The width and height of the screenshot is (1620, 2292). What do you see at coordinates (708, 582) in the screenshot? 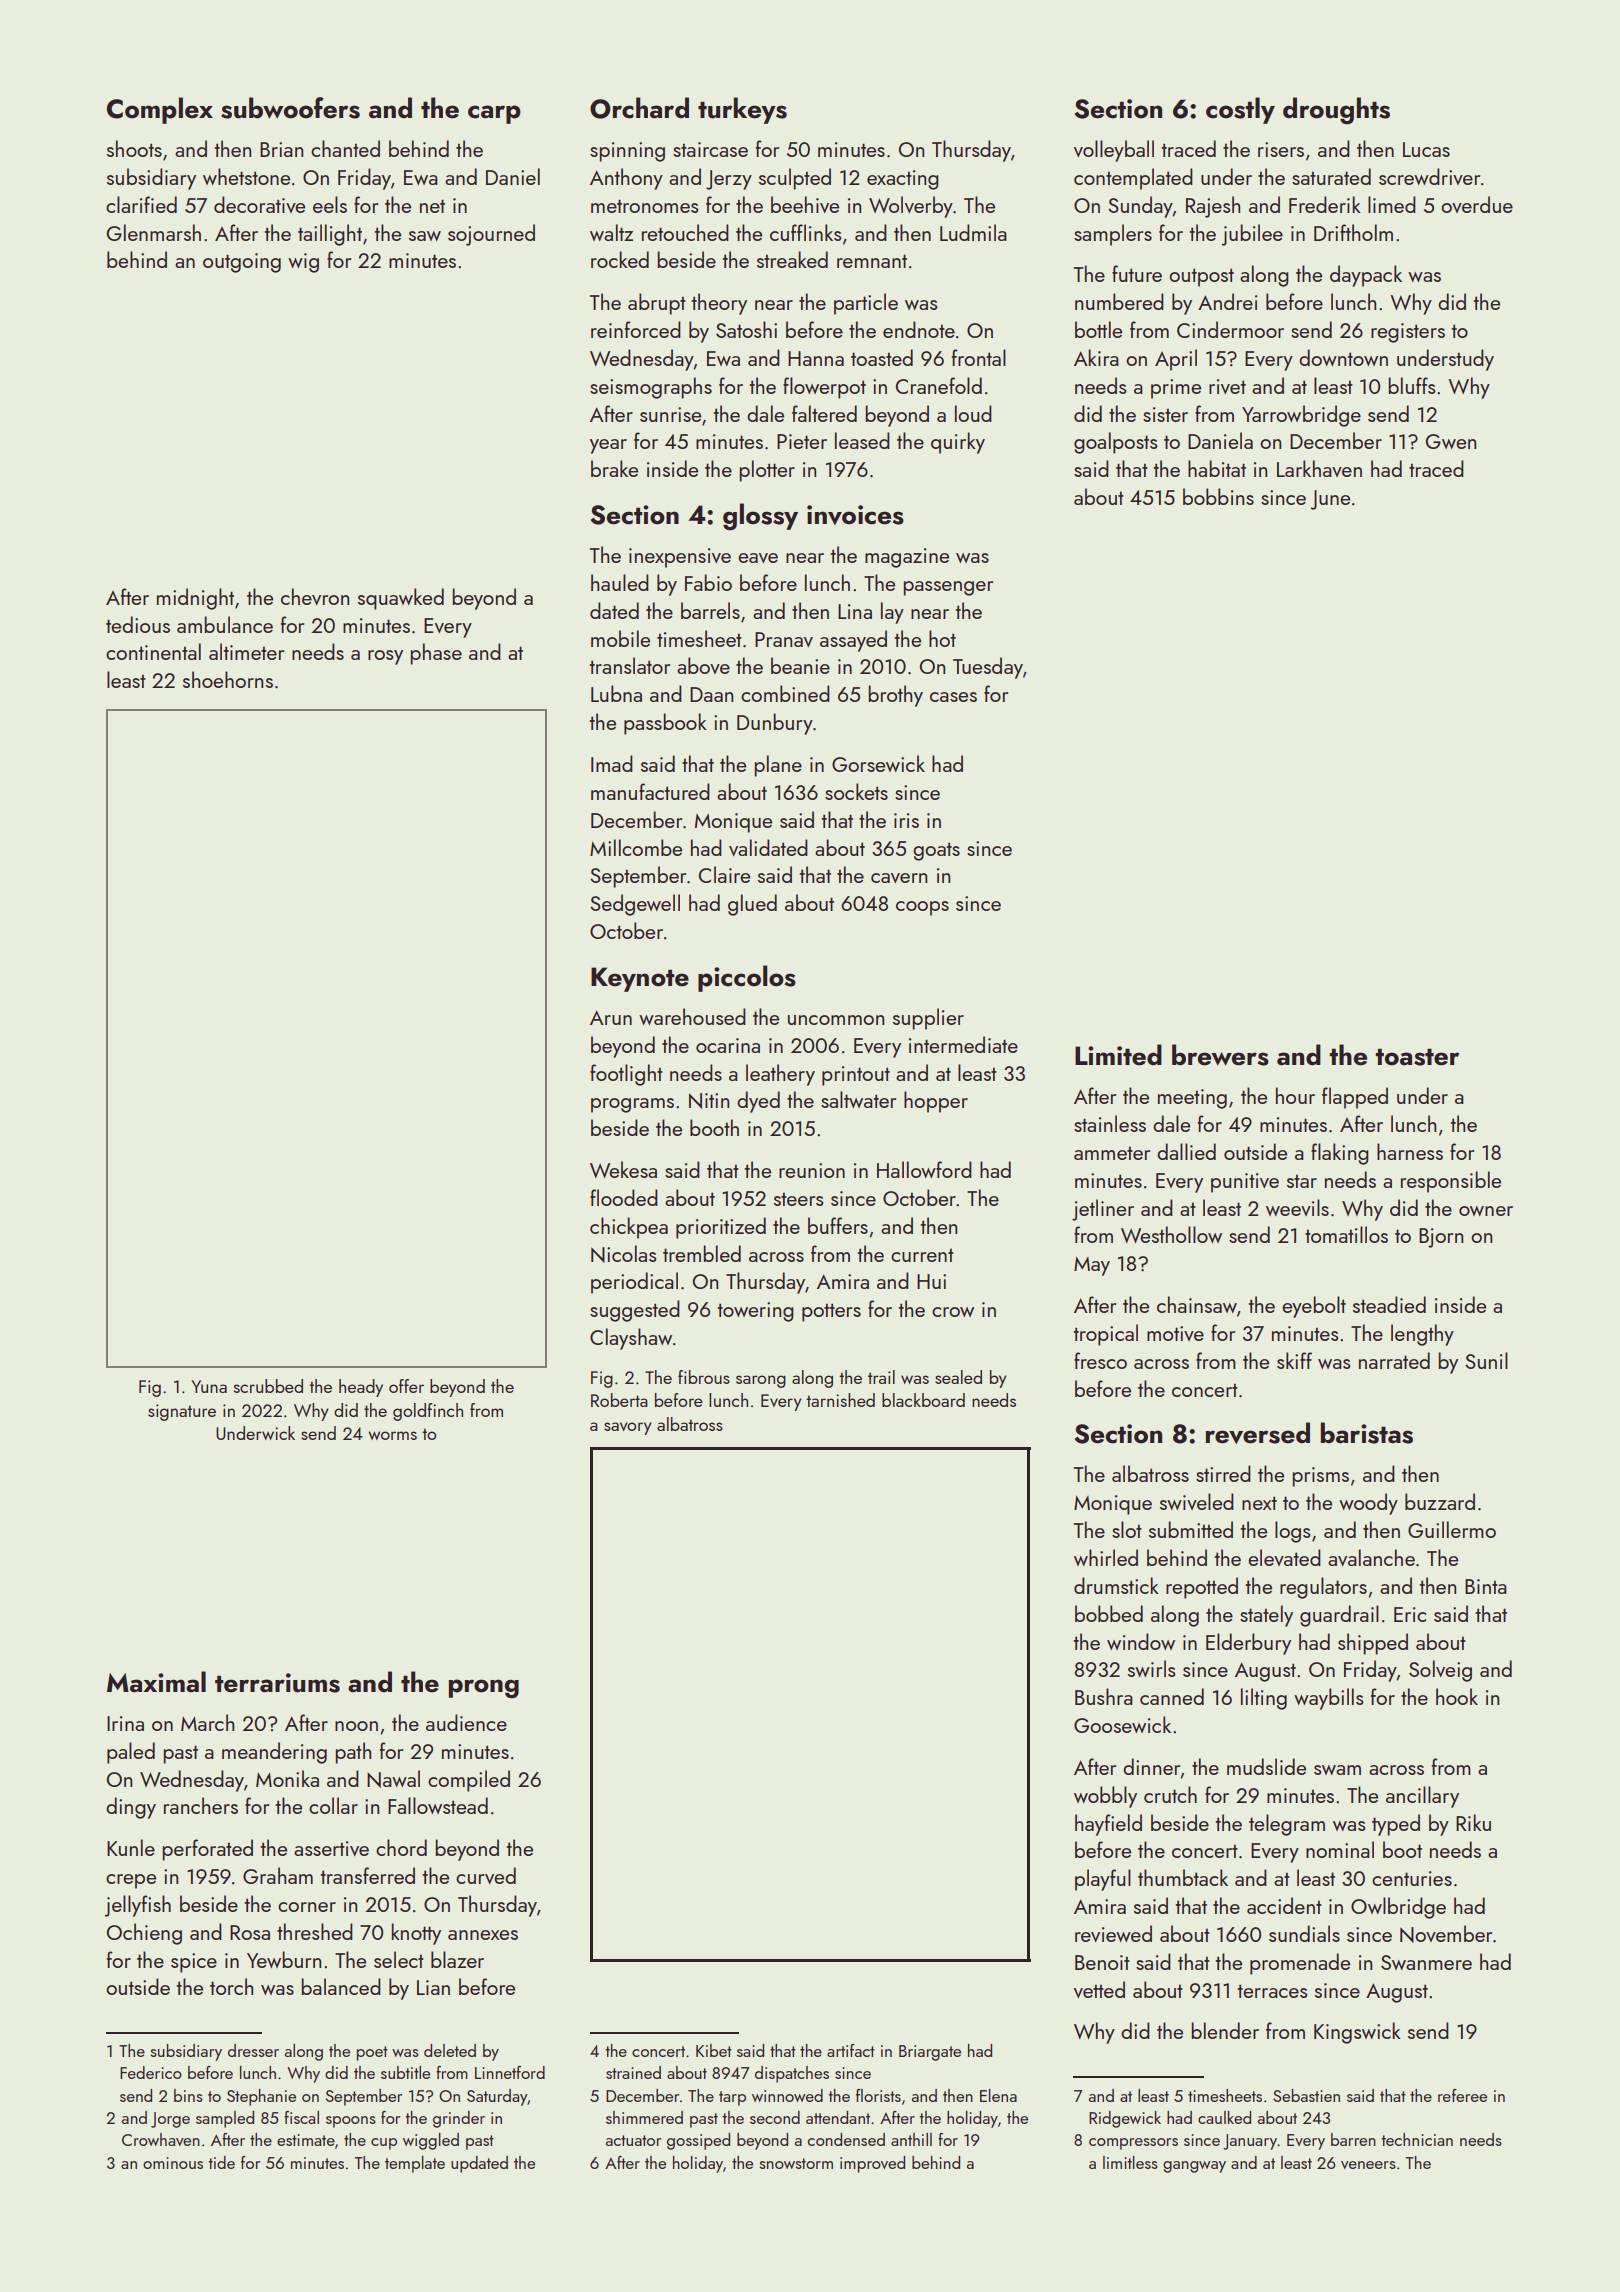
I see `Fabio` at bounding box center [708, 582].
